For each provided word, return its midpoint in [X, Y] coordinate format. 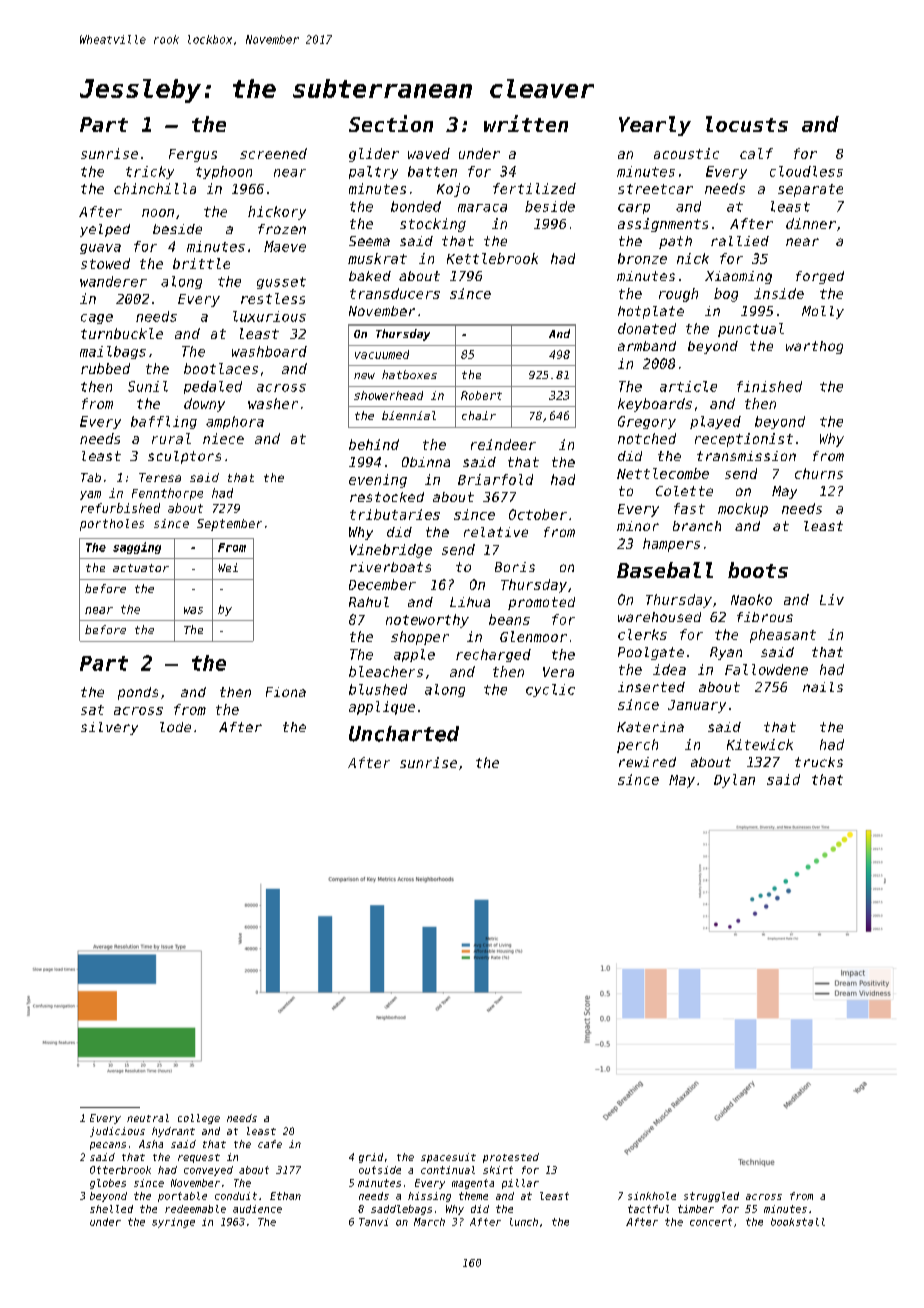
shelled [111, 1209]
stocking [433, 225]
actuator [141, 568]
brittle [201, 263]
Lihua [470, 602]
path [675, 242]
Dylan [734, 781]
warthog [814, 347]
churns [819, 473]
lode [175, 727]
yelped [105, 230]
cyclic [550, 690]
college [199, 1119]
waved [429, 153]
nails [823, 687]
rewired [647, 762]
